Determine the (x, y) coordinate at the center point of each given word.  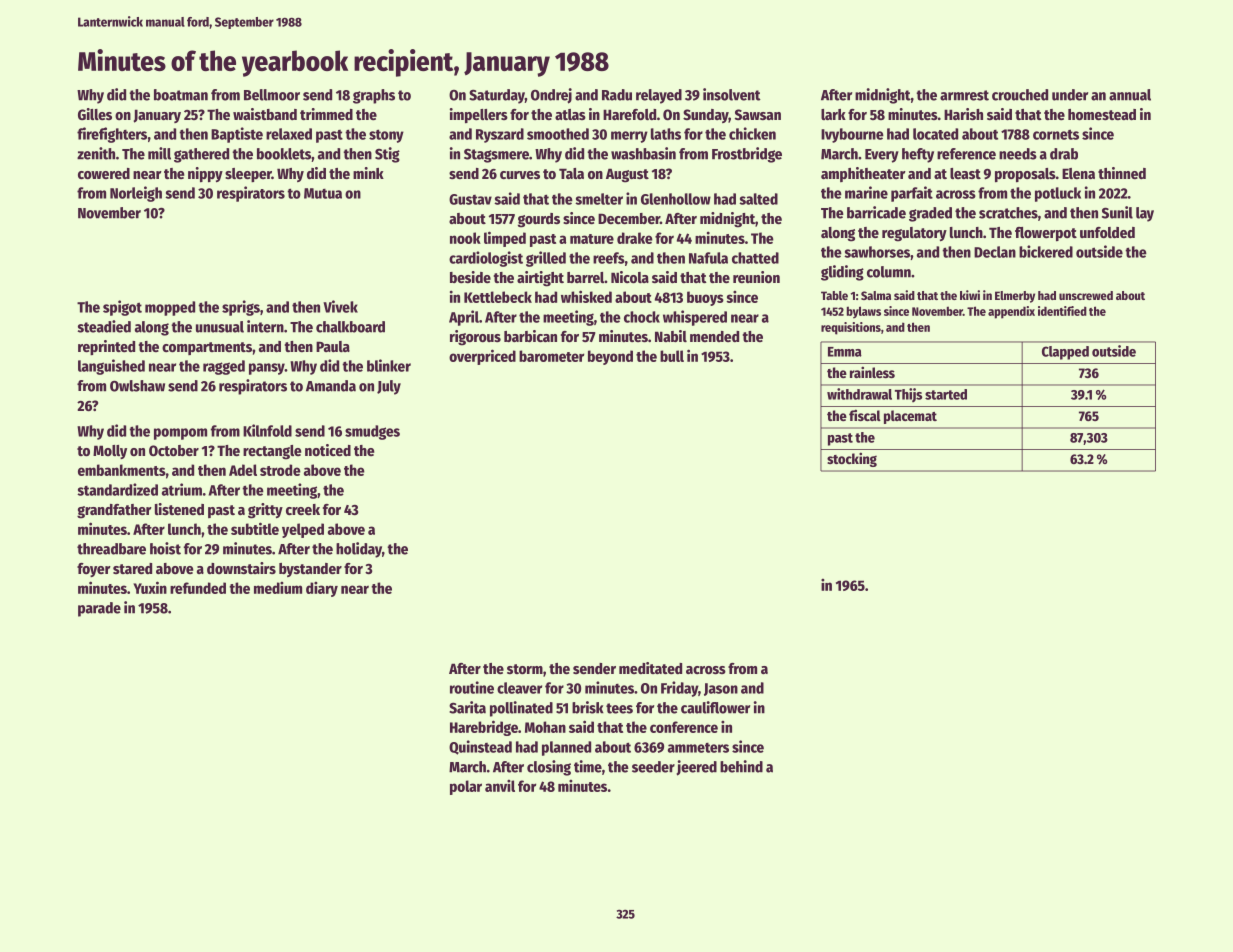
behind (741, 766)
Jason (721, 689)
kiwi (970, 295)
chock (642, 317)
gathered (201, 155)
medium (278, 588)
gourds (539, 220)
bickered (1046, 251)
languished (111, 367)
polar (466, 787)
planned (566, 748)
